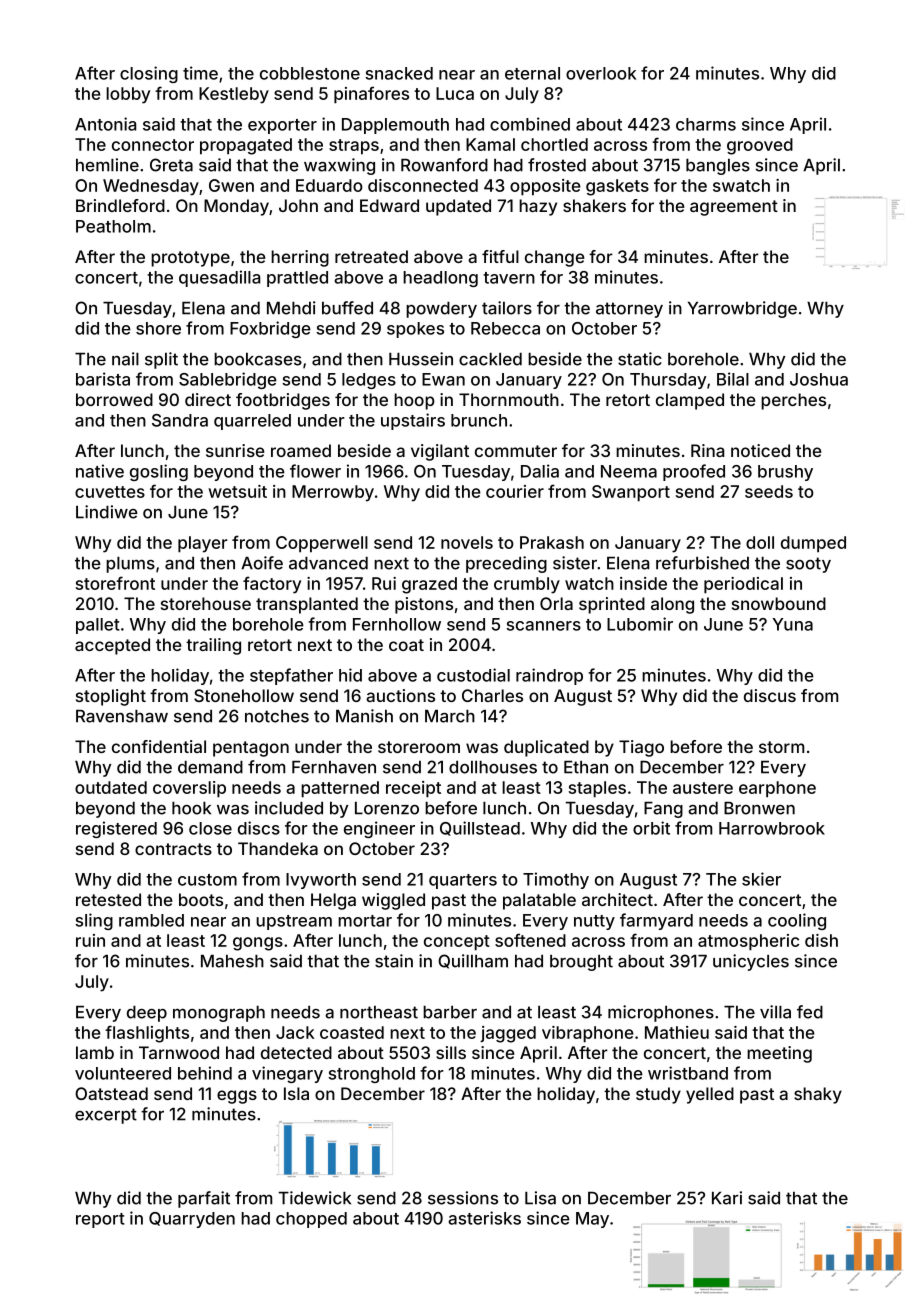  What do you see at coordinates (813, 544) in the screenshot?
I see `dumped` at bounding box center [813, 544].
